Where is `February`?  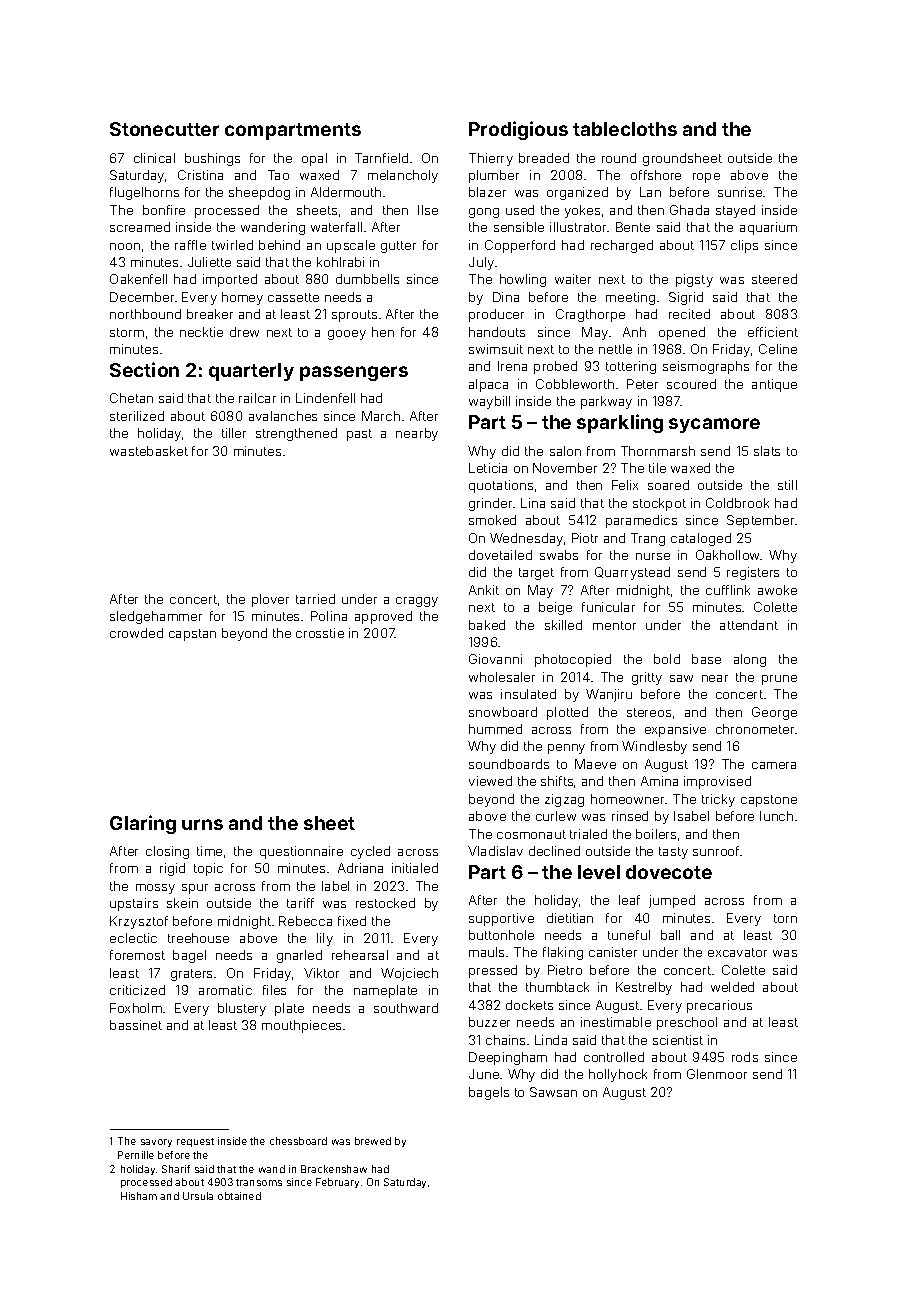
February is located at coordinates (337, 1183).
